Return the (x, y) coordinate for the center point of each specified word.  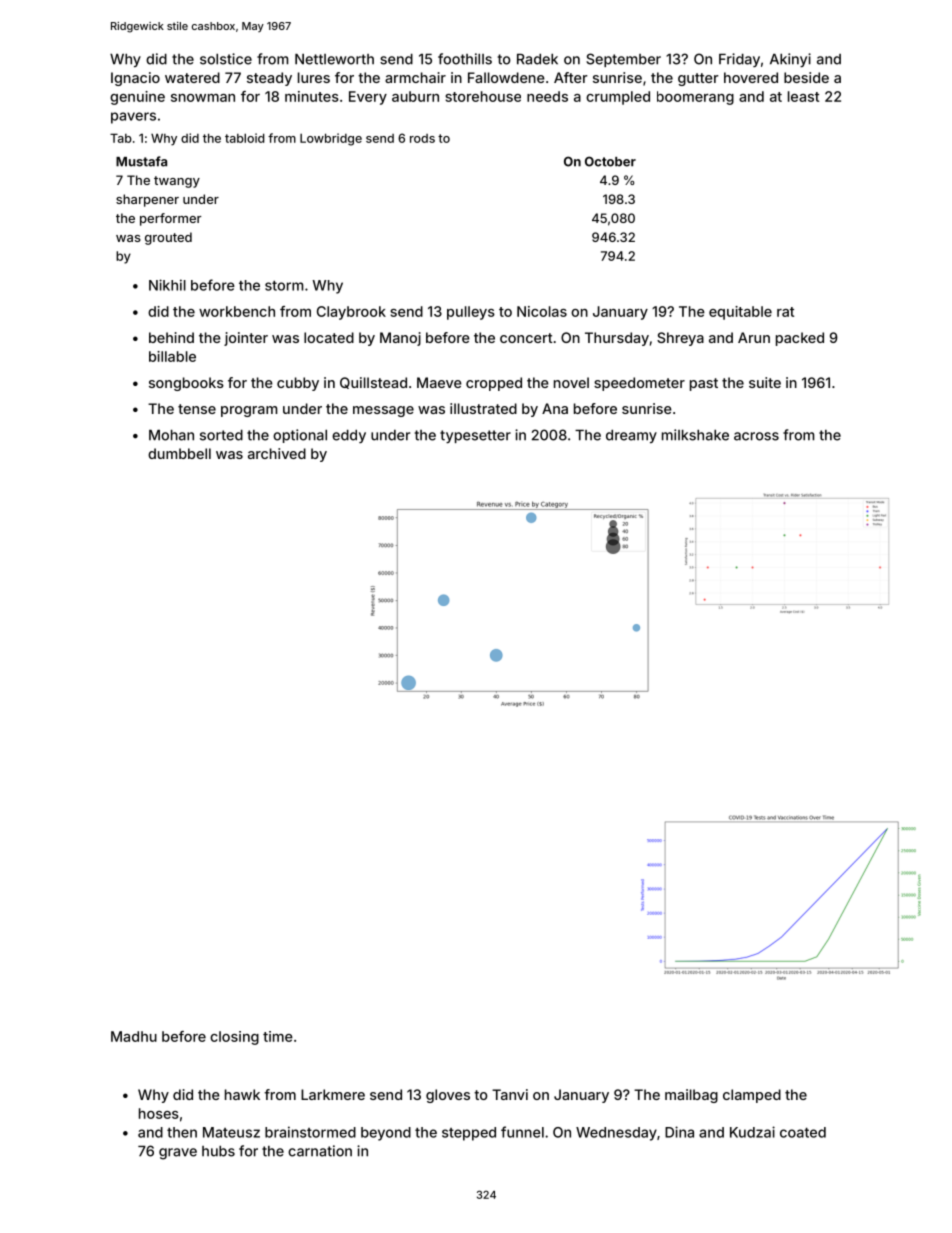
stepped (469, 1134)
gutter (698, 79)
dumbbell (179, 453)
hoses (159, 1113)
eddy (349, 436)
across (756, 436)
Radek (537, 59)
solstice (226, 59)
